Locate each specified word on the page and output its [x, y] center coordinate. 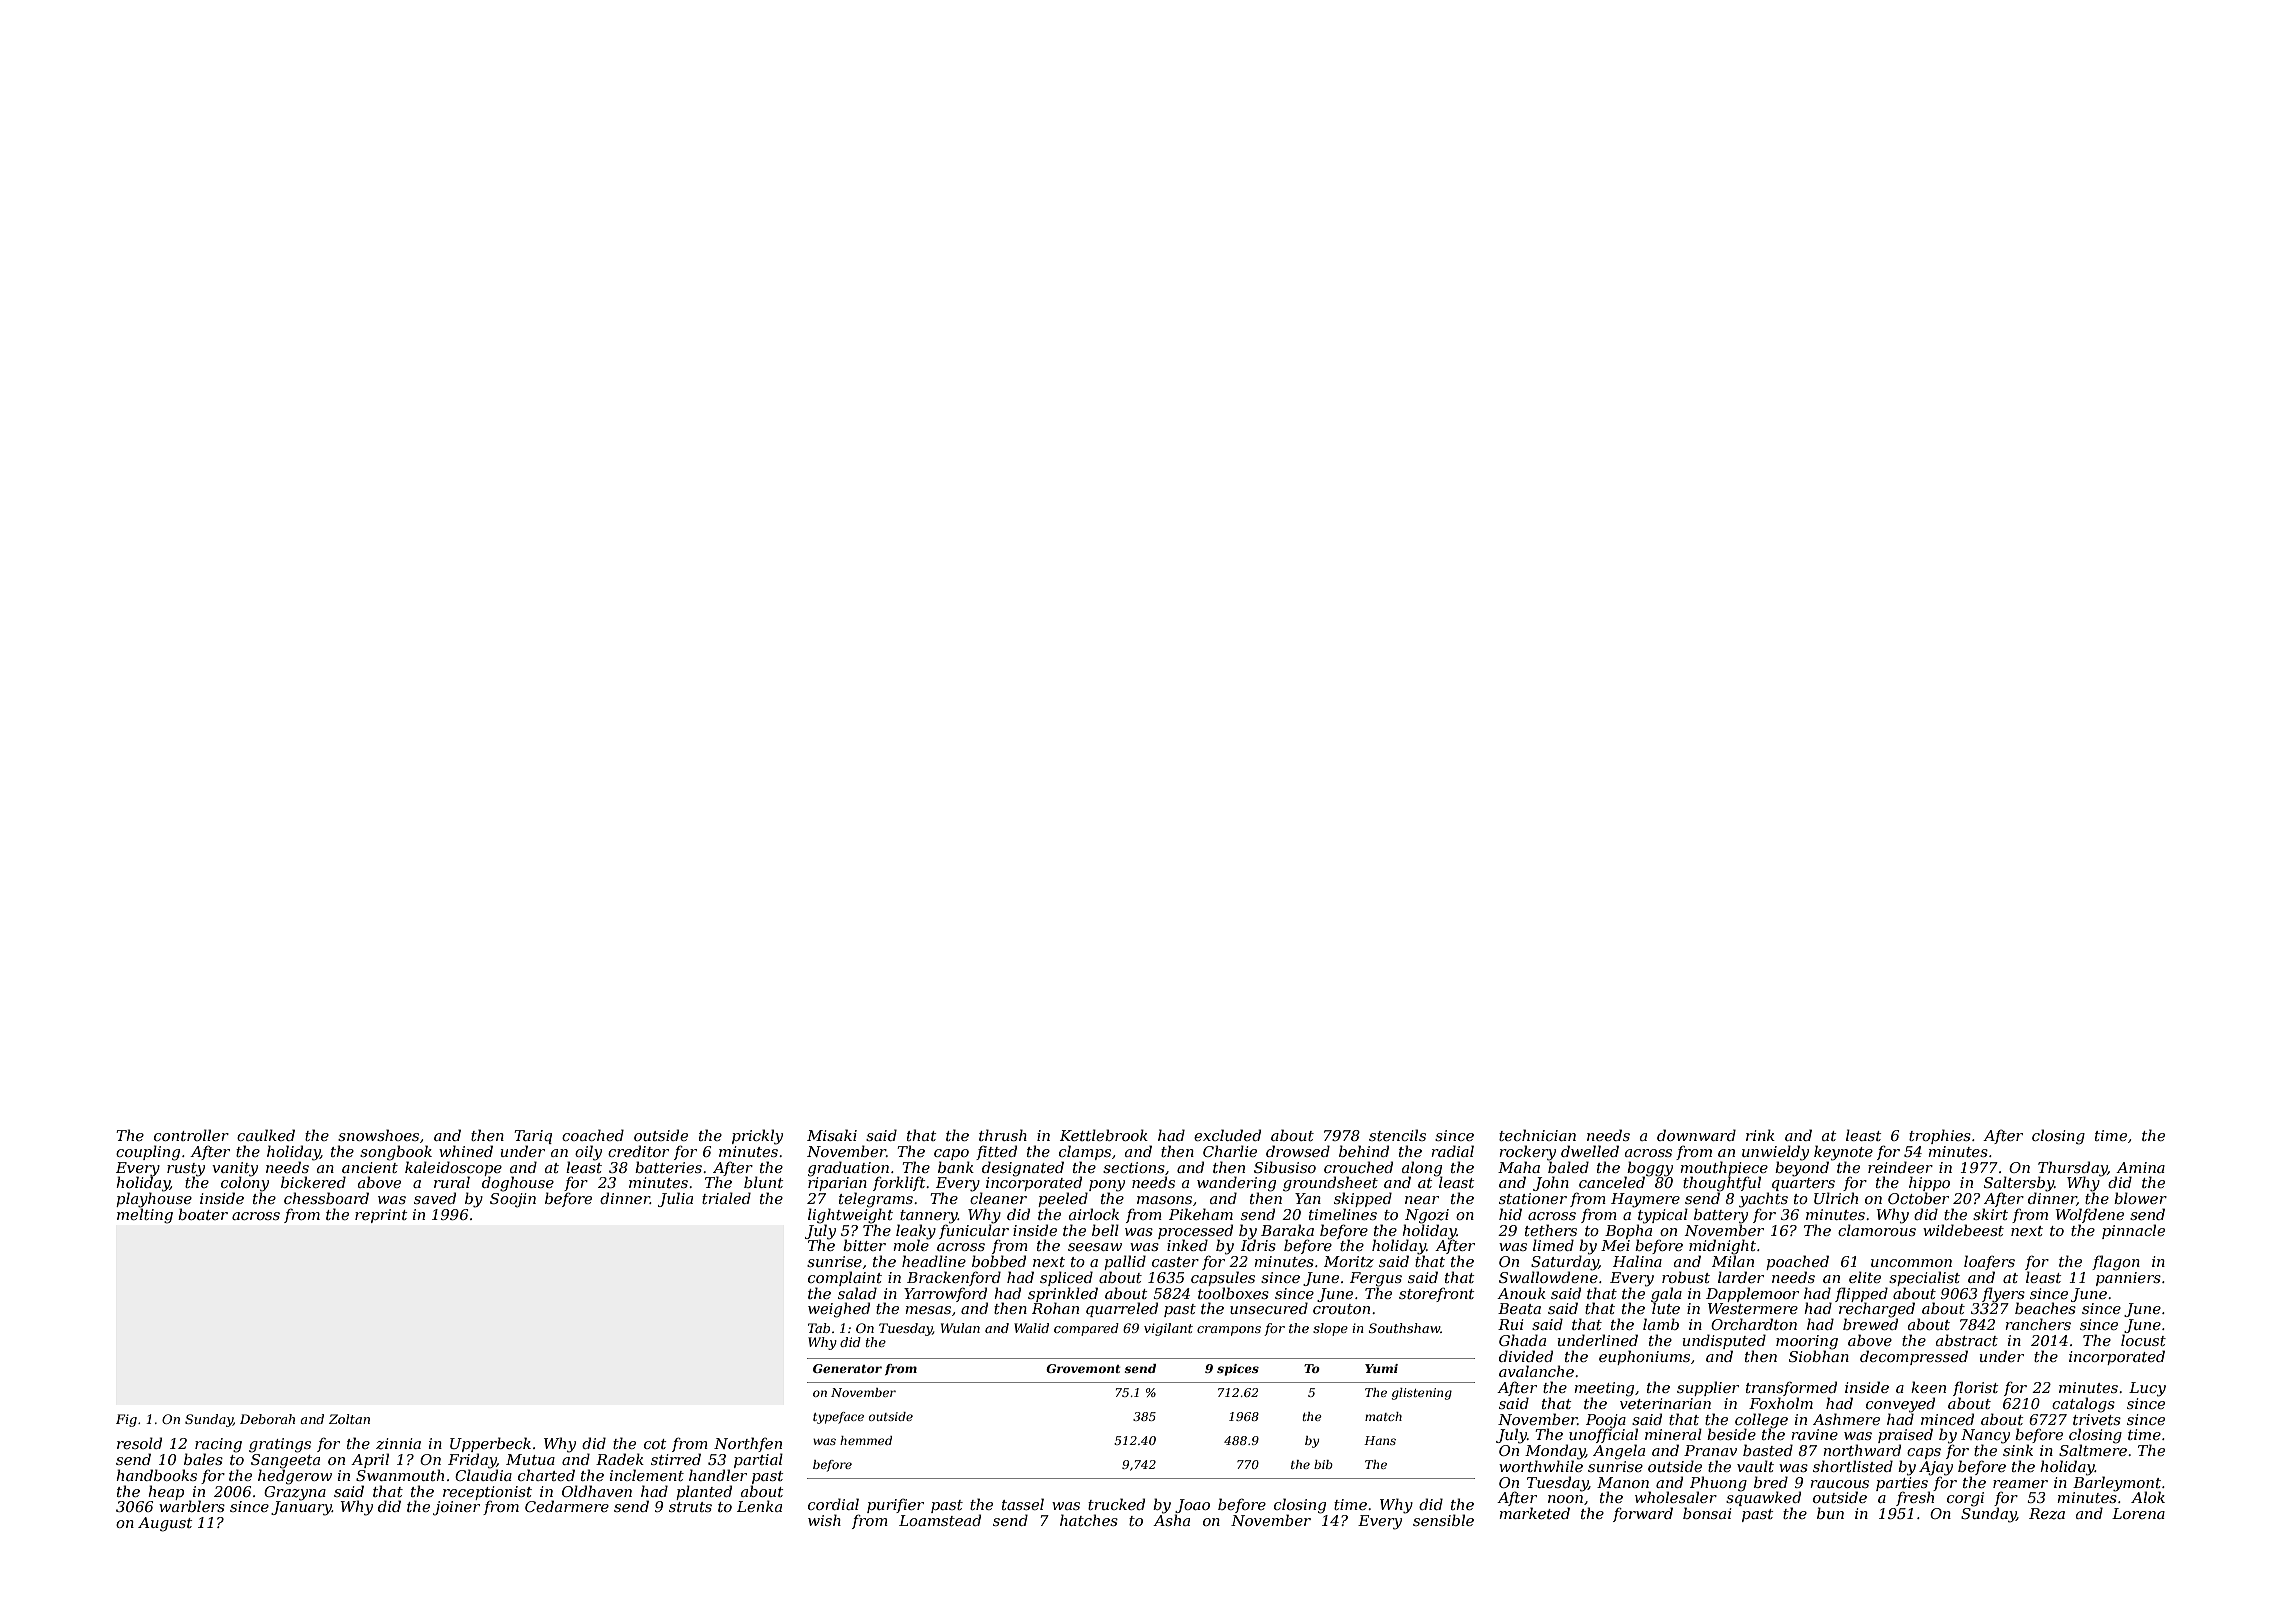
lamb [1661, 1324]
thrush [1003, 1135]
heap [166, 1492]
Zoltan [349, 1419]
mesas [928, 1310]
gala [1666, 1294]
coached [593, 1135]
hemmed [866, 1440]
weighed [839, 1310]
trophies [1940, 1136]
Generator [847, 1368]
